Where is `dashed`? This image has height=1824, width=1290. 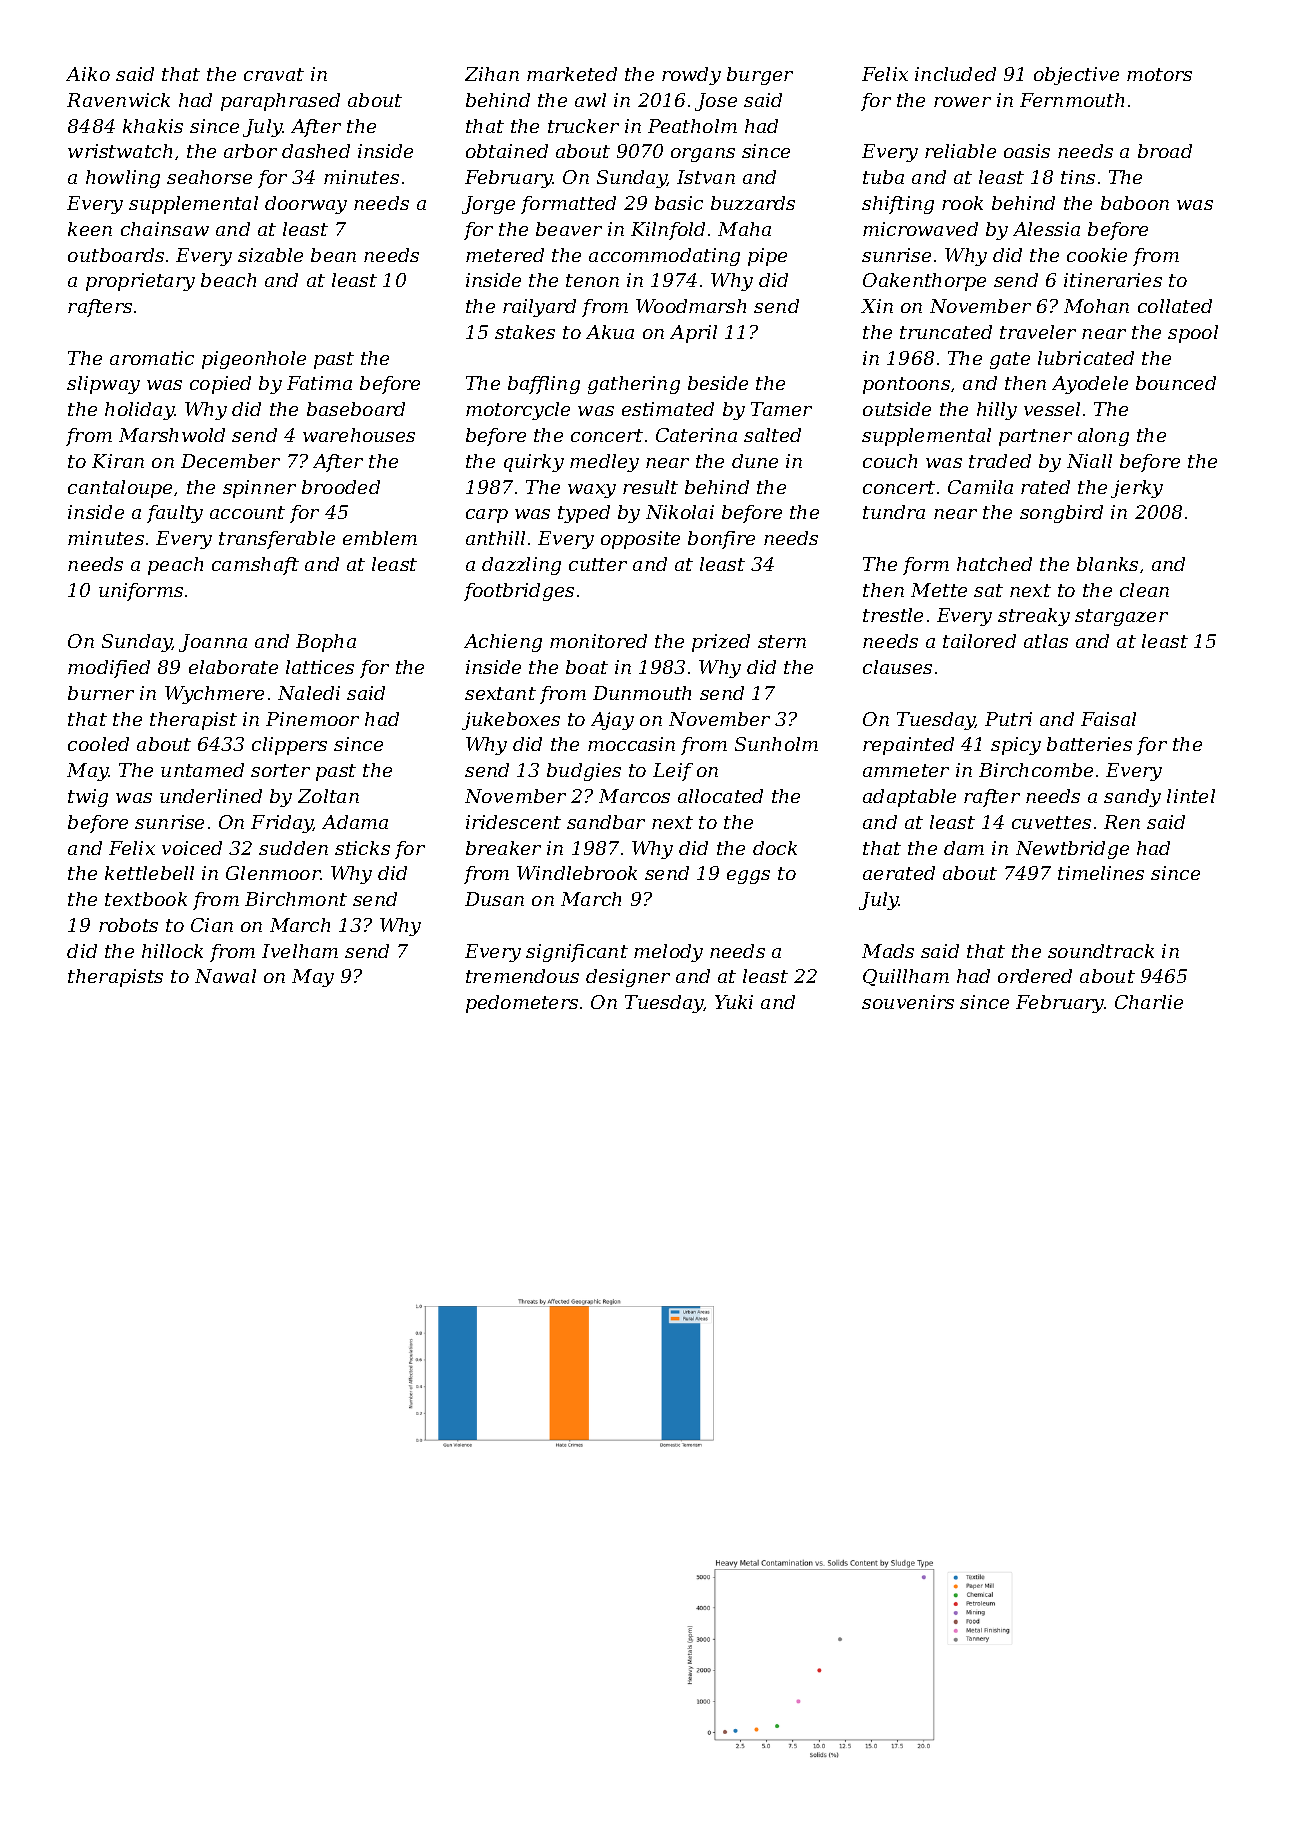 dashed is located at coordinates (316, 151).
